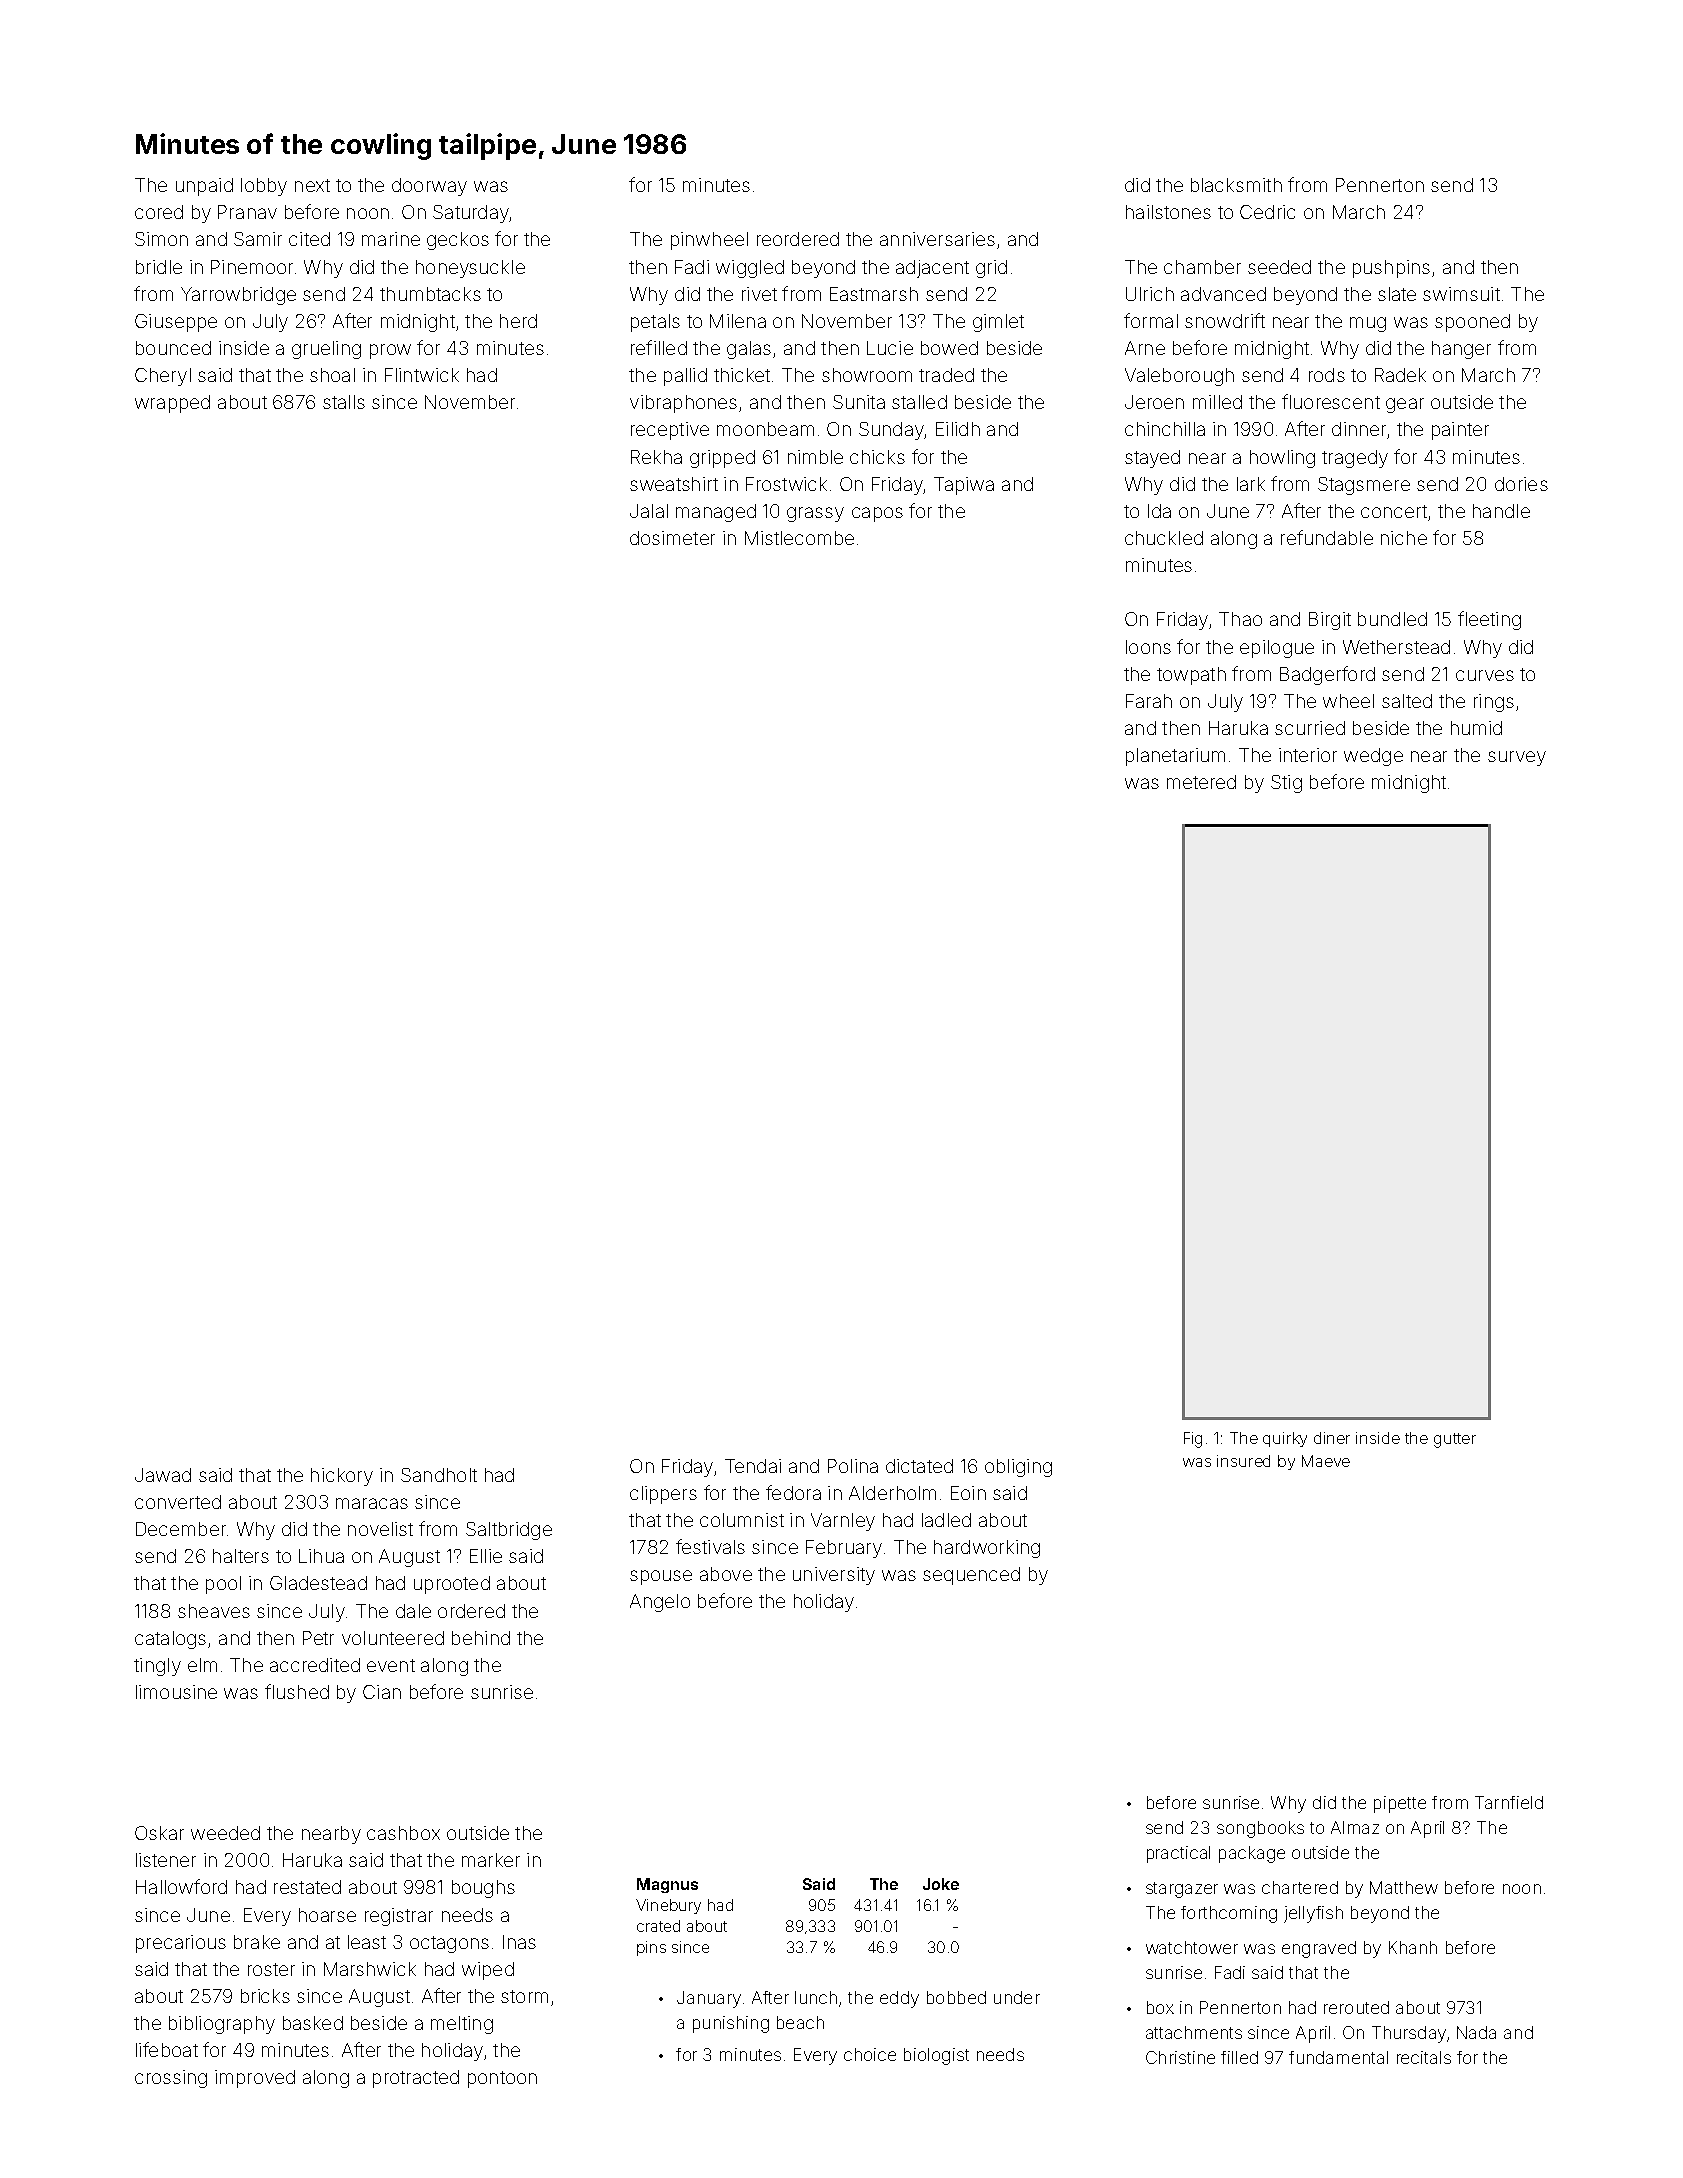 This document has width=1683, height=2178. I want to click on dosimeter, so click(672, 538).
